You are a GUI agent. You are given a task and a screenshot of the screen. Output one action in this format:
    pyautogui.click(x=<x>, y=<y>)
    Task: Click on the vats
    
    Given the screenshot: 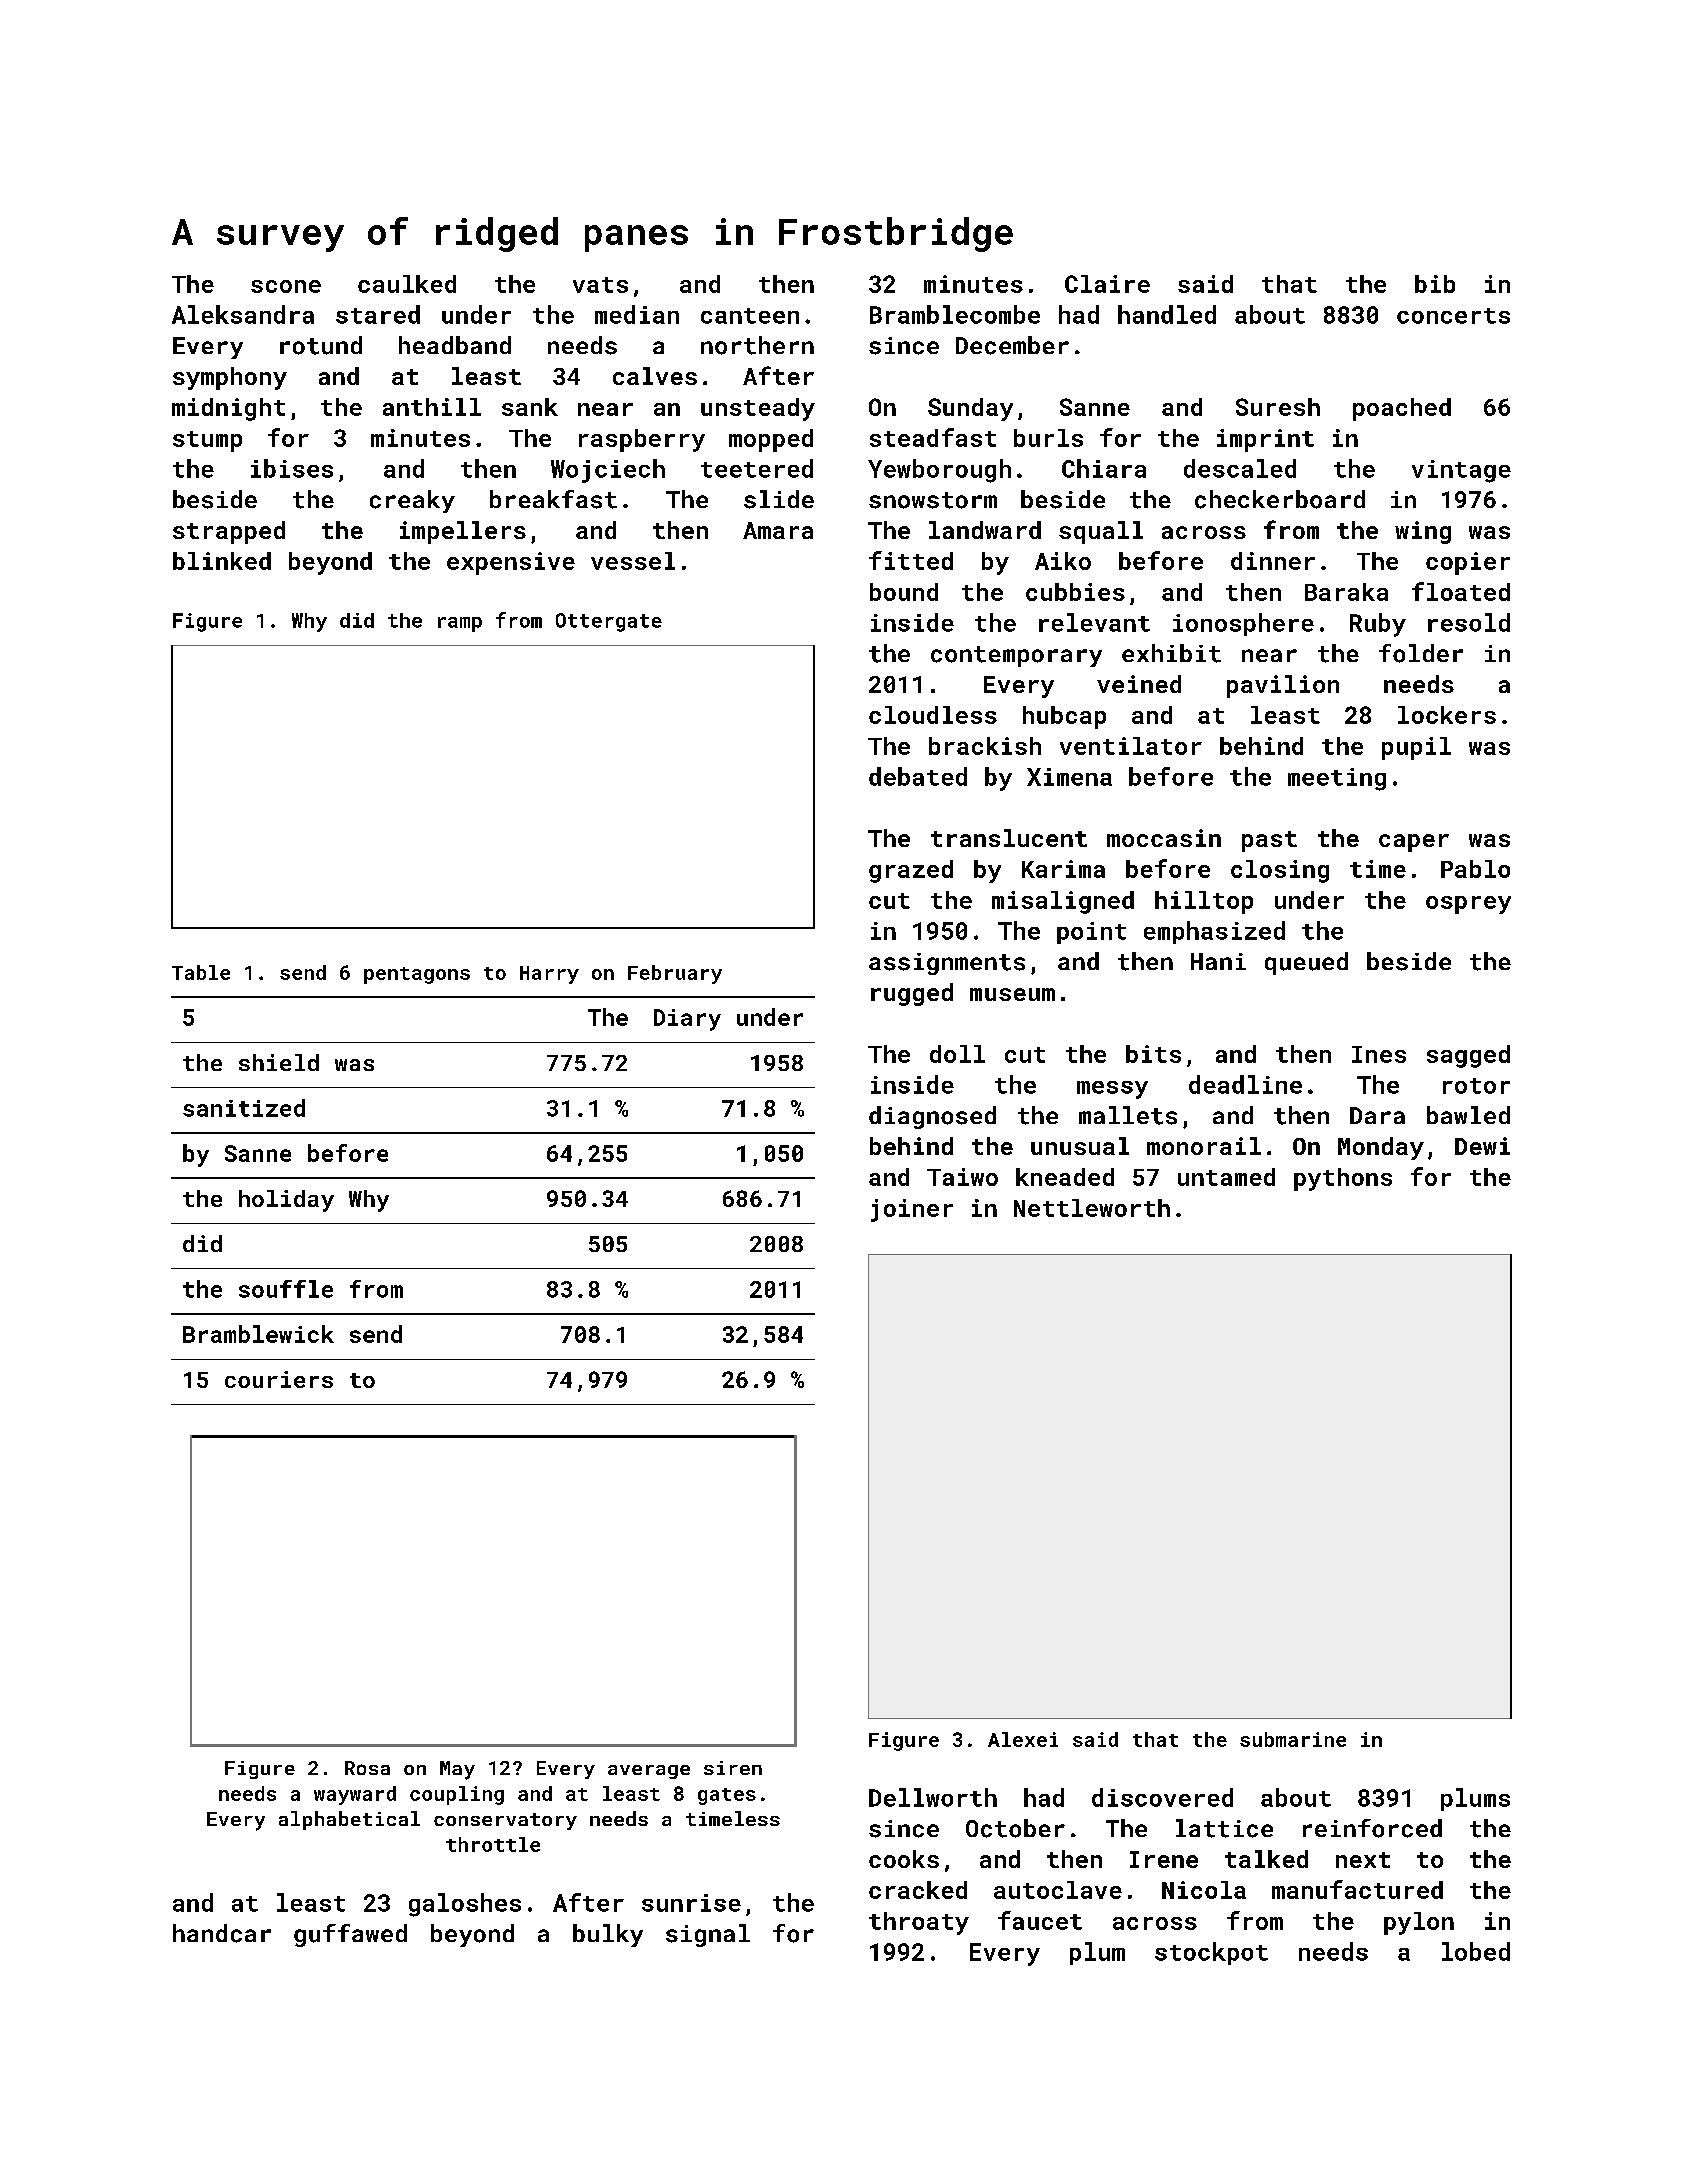 What is the action you would take?
    pyautogui.click(x=600, y=285)
